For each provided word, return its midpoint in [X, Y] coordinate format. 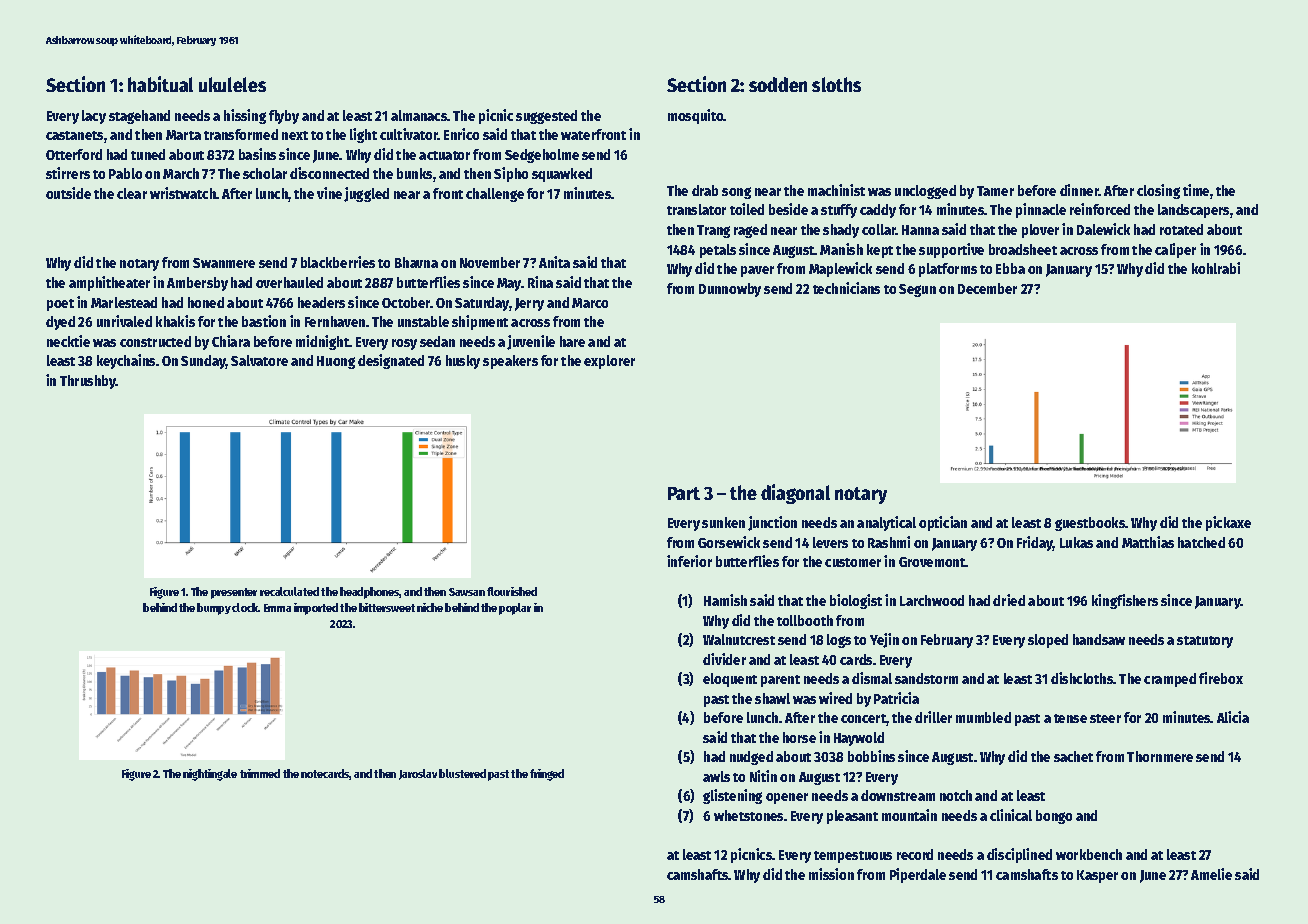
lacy [94, 117]
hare [572, 341]
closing [1158, 191]
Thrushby [88, 382]
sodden [778, 84]
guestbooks [1090, 524]
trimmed [260, 773]
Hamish [725, 600]
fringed [547, 775]
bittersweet [387, 607]
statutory [1205, 642]
